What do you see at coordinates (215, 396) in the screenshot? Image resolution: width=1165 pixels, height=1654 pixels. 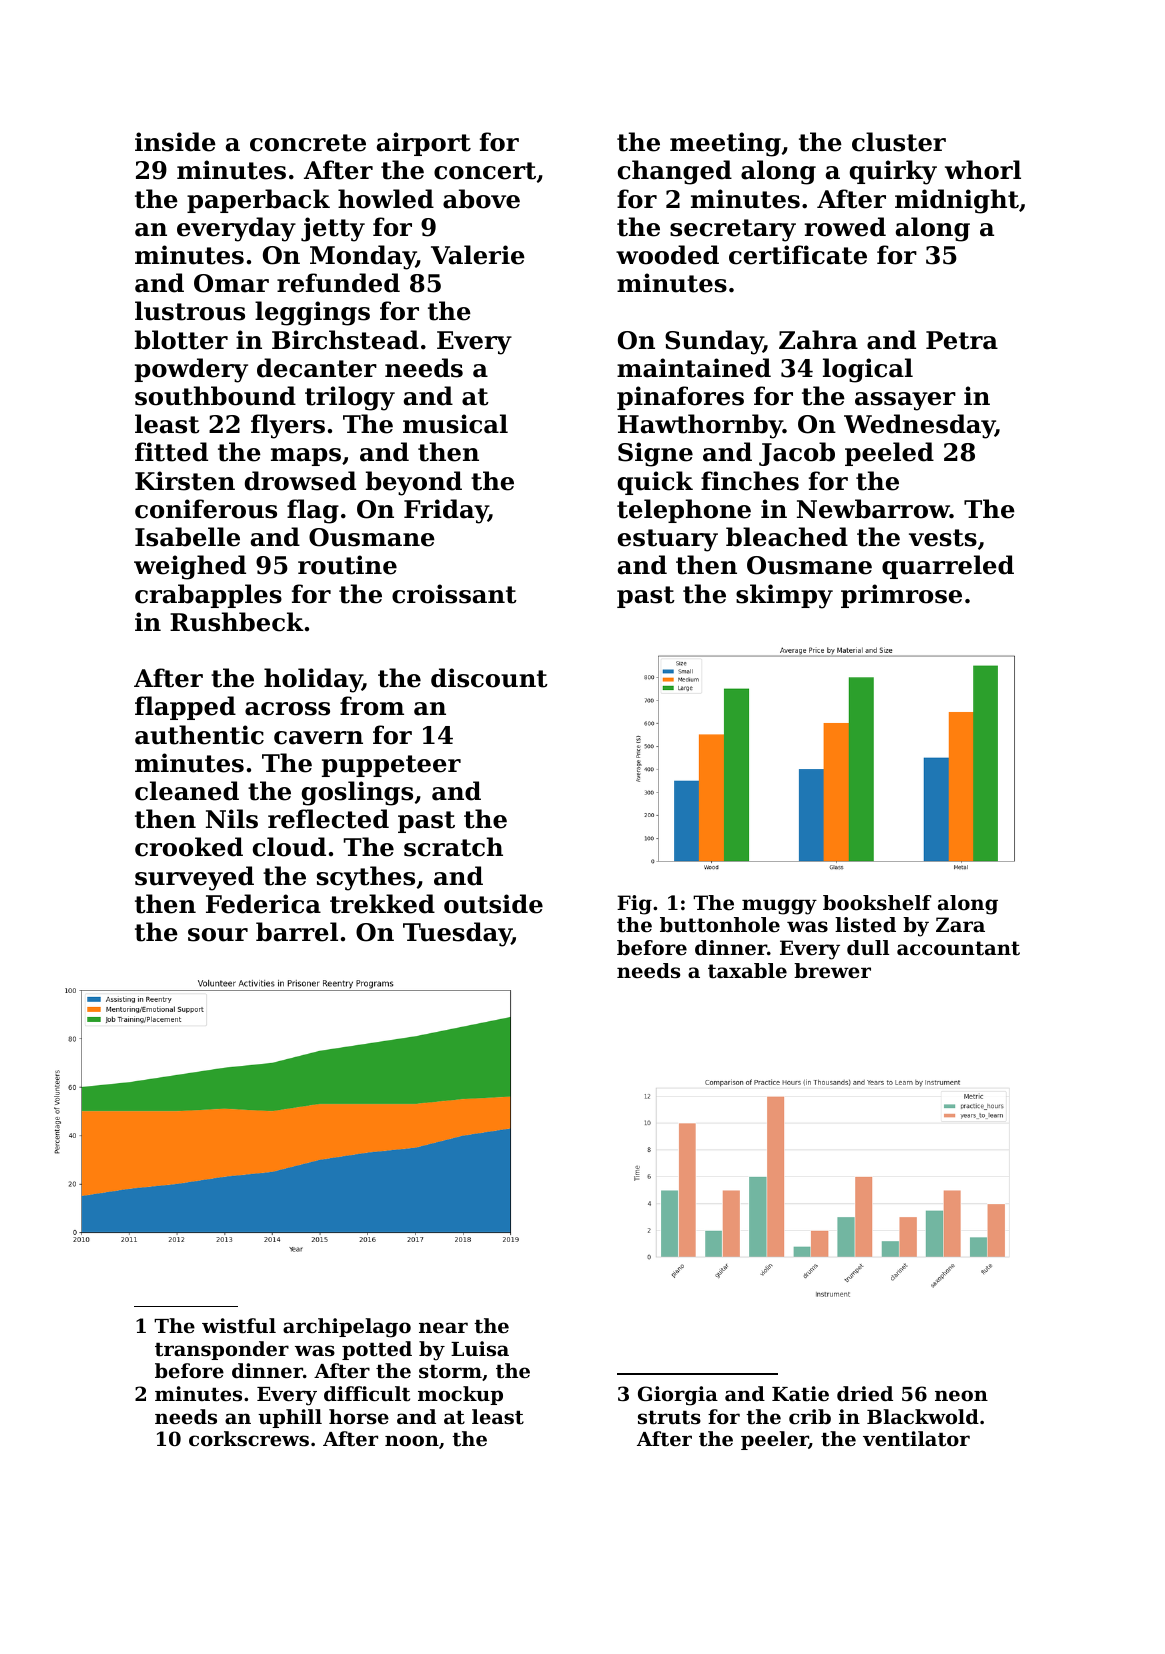 I see `southbound` at bounding box center [215, 396].
